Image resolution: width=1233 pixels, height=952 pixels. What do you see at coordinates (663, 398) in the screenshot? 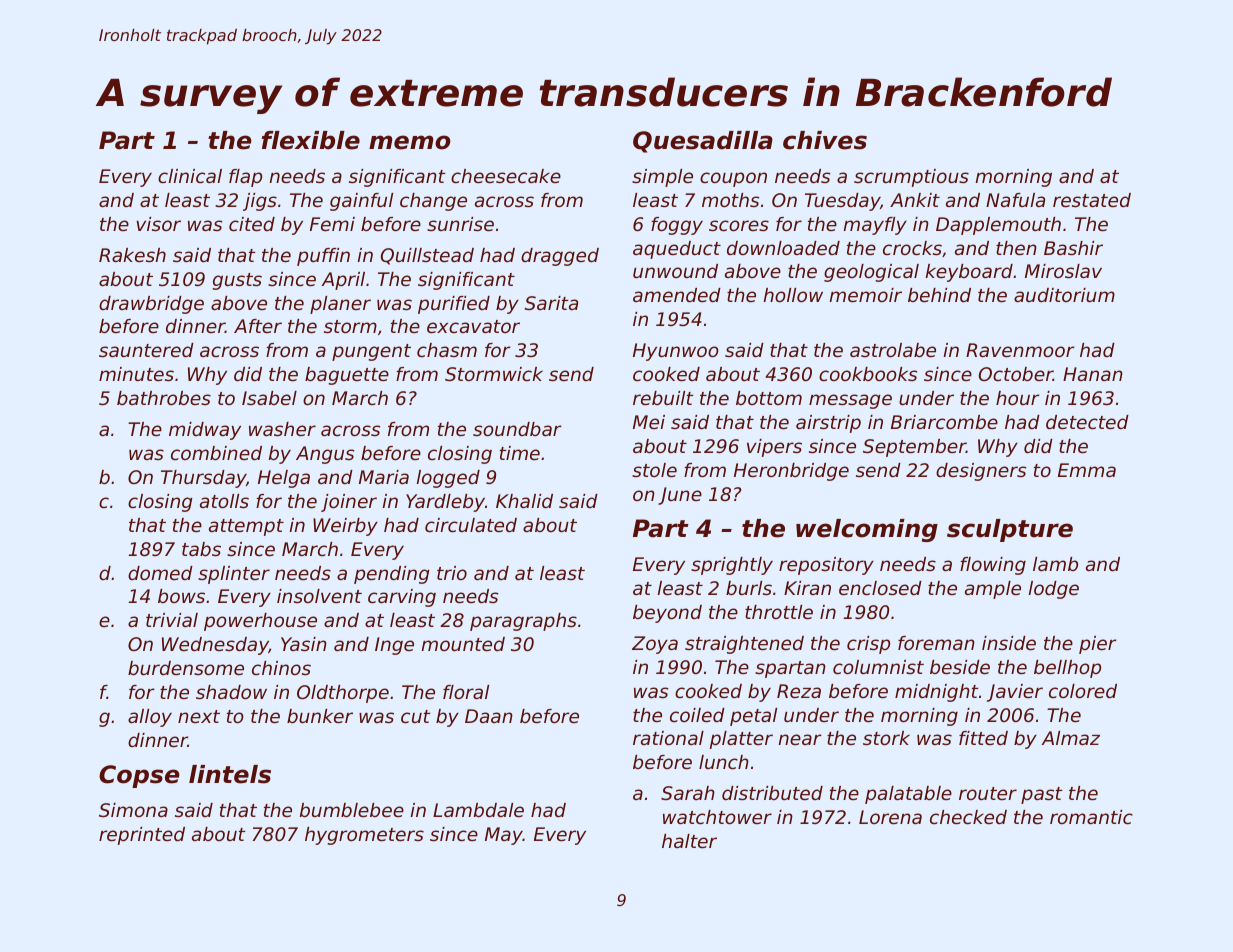
I see `rebuilt` at bounding box center [663, 398].
